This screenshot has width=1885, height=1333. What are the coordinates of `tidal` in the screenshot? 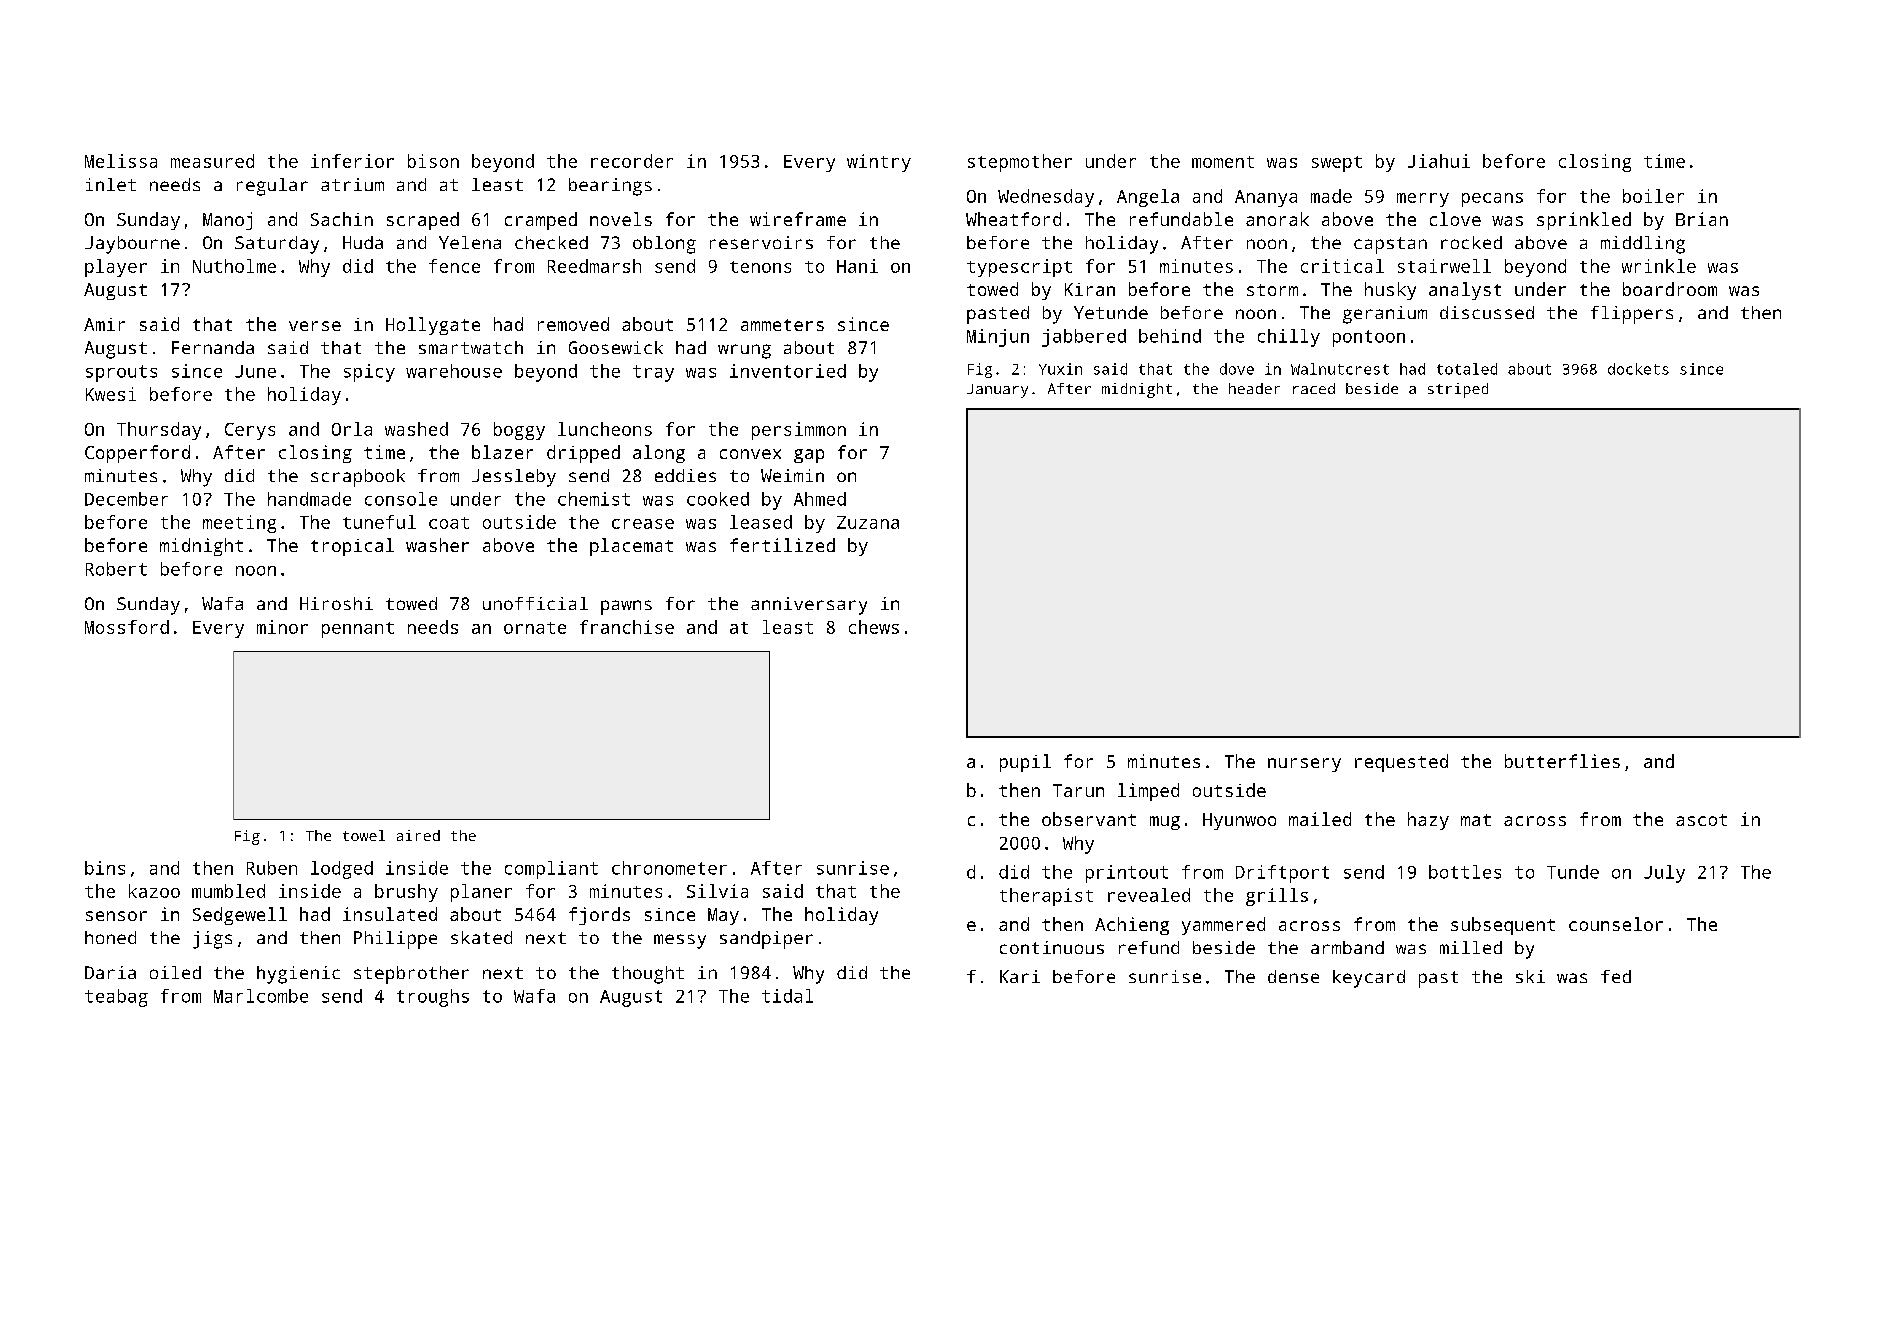 It's located at (787, 996).
